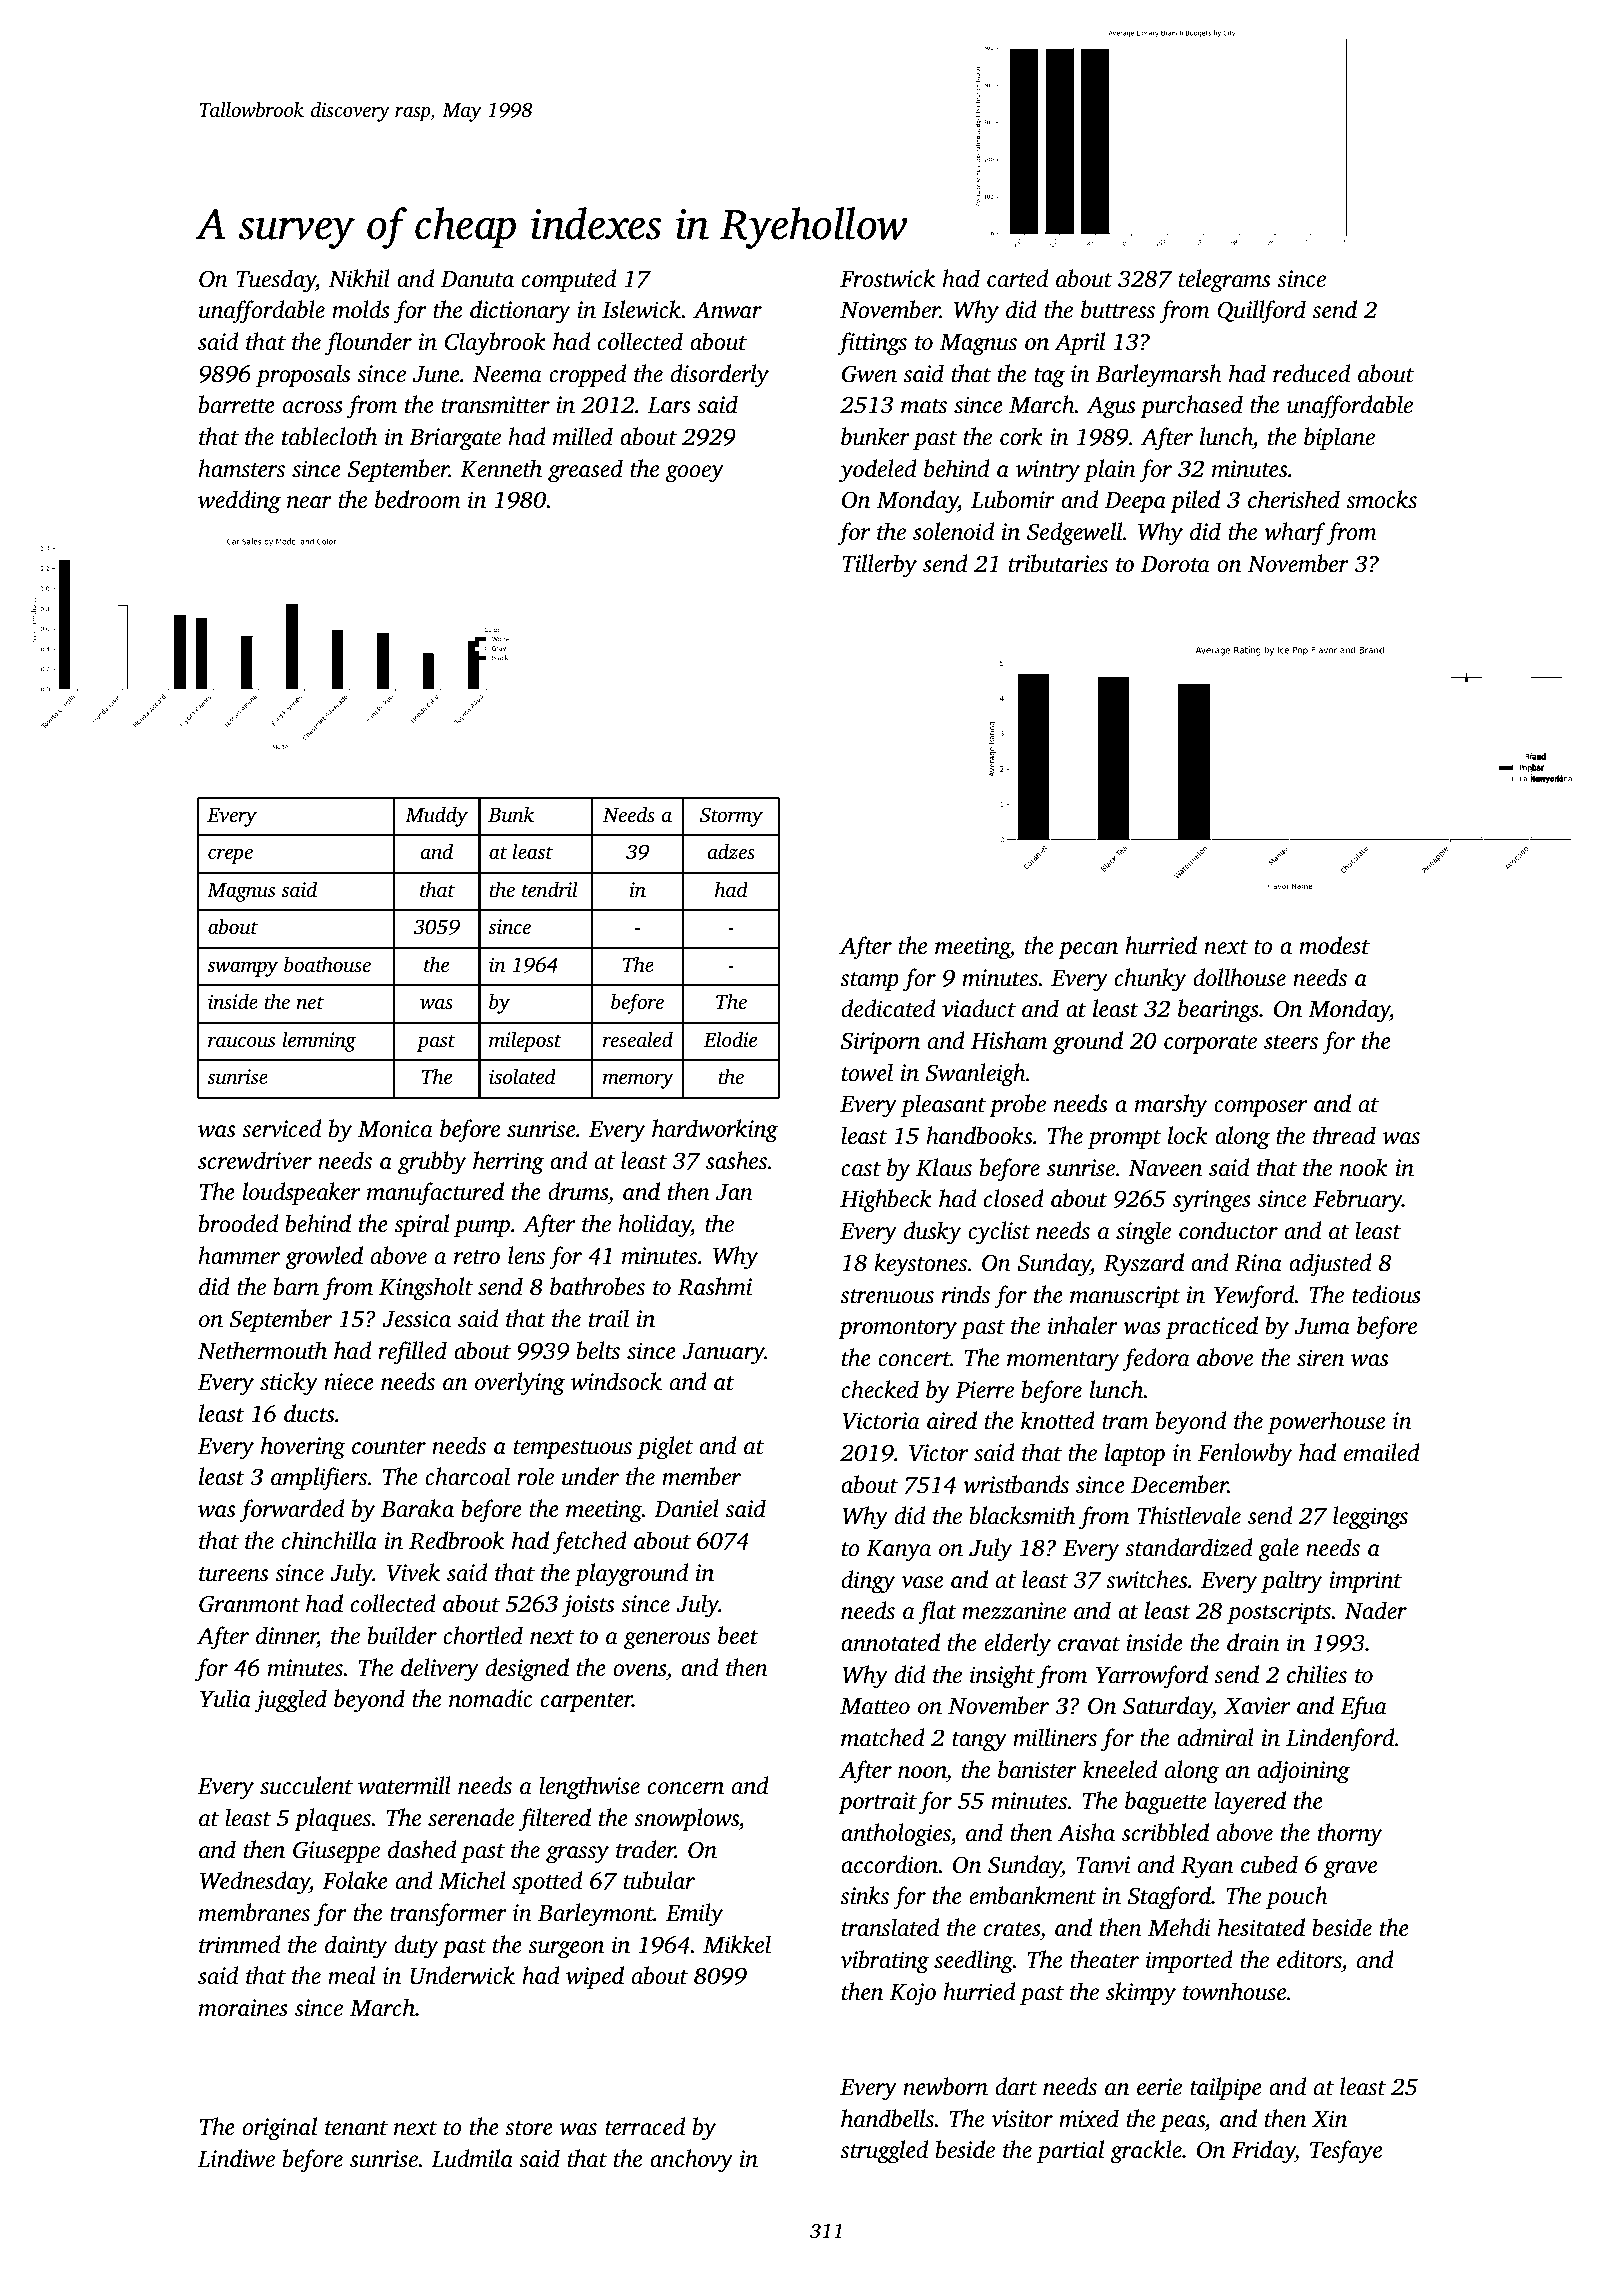 Image resolution: width=1620 pixels, height=2292 pixels. I want to click on Monica, so click(395, 1129).
